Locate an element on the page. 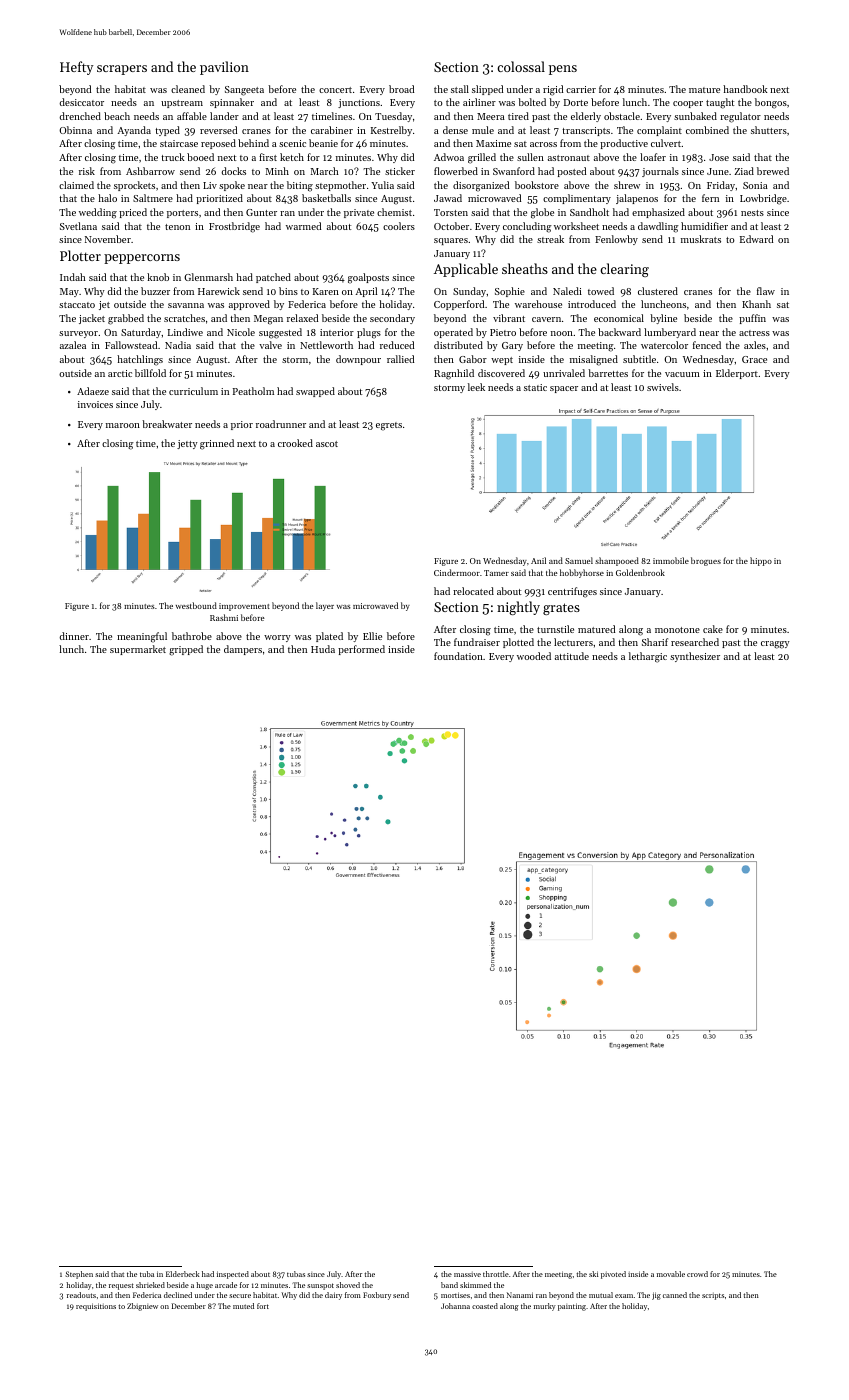 The height and width of the document is (1400, 849). nests is located at coordinates (752, 213).
